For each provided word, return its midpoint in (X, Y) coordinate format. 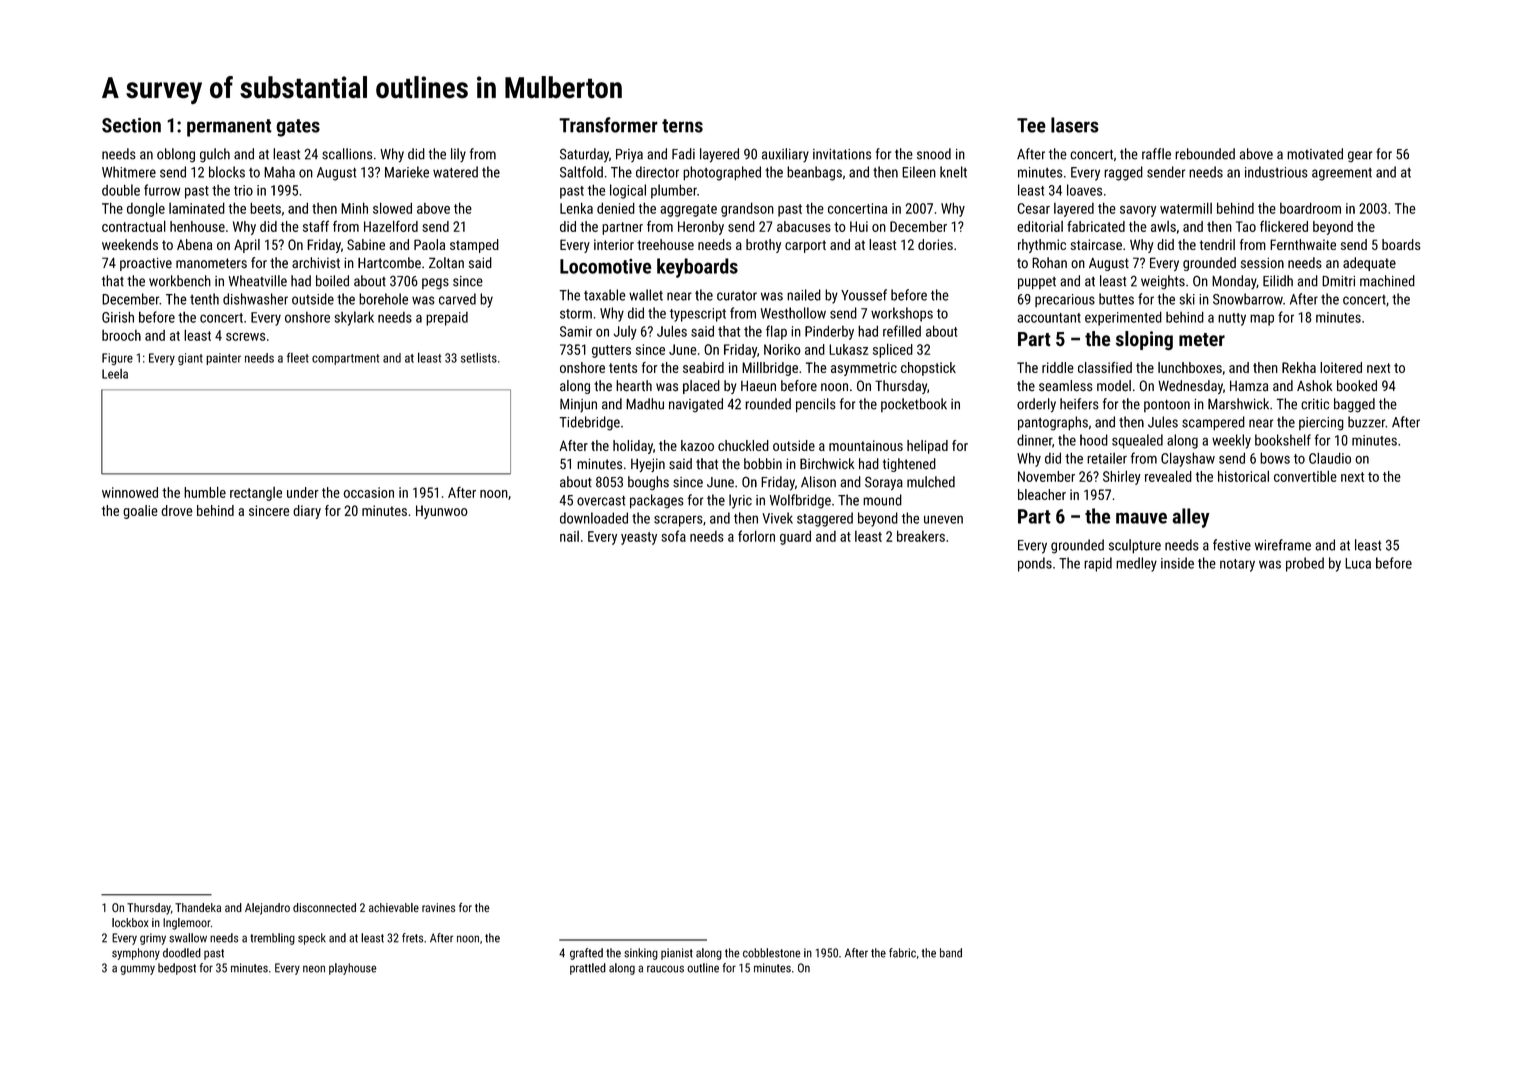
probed (1305, 564)
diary (307, 512)
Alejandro (267, 909)
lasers (1075, 125)
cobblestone (772, 953)
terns (682, 126)
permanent (229, 128)
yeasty (639, 538)
